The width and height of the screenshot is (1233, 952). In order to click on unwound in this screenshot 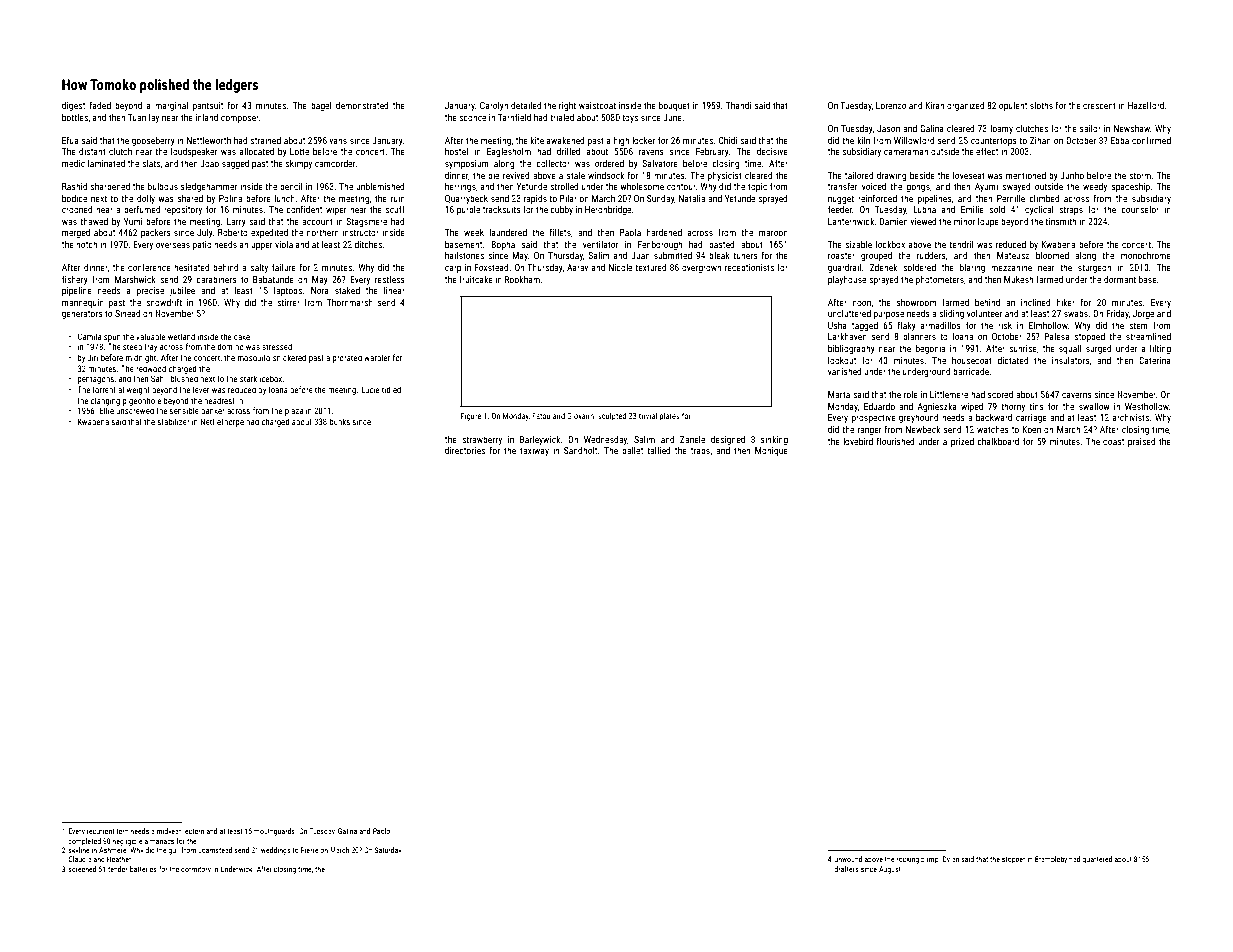, I will do `click(848, 859)`.
